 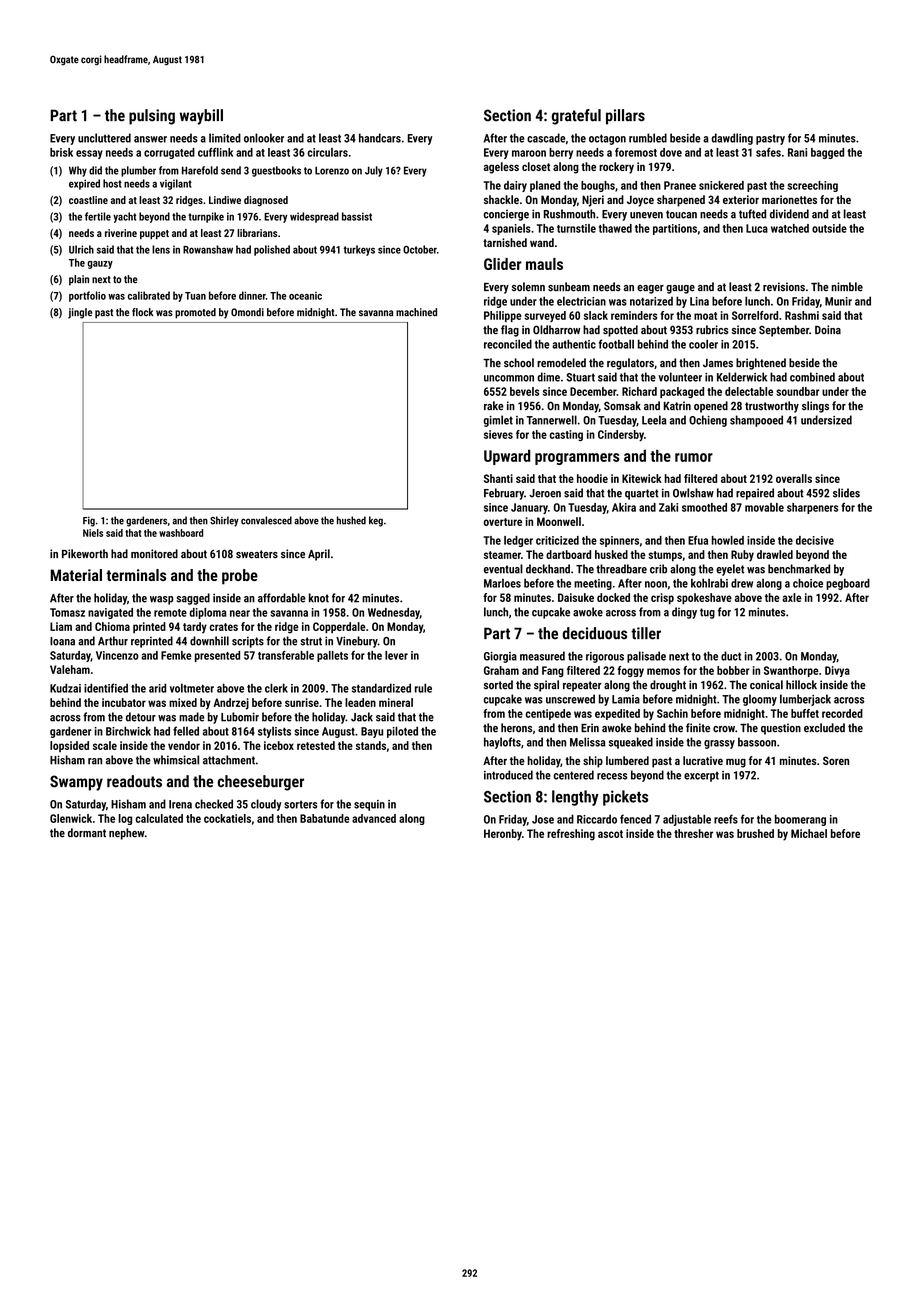 What do you see at coordinates (67, 612) in the screenshot?
I see `Tomasz` at bounding box center [67, 612].
